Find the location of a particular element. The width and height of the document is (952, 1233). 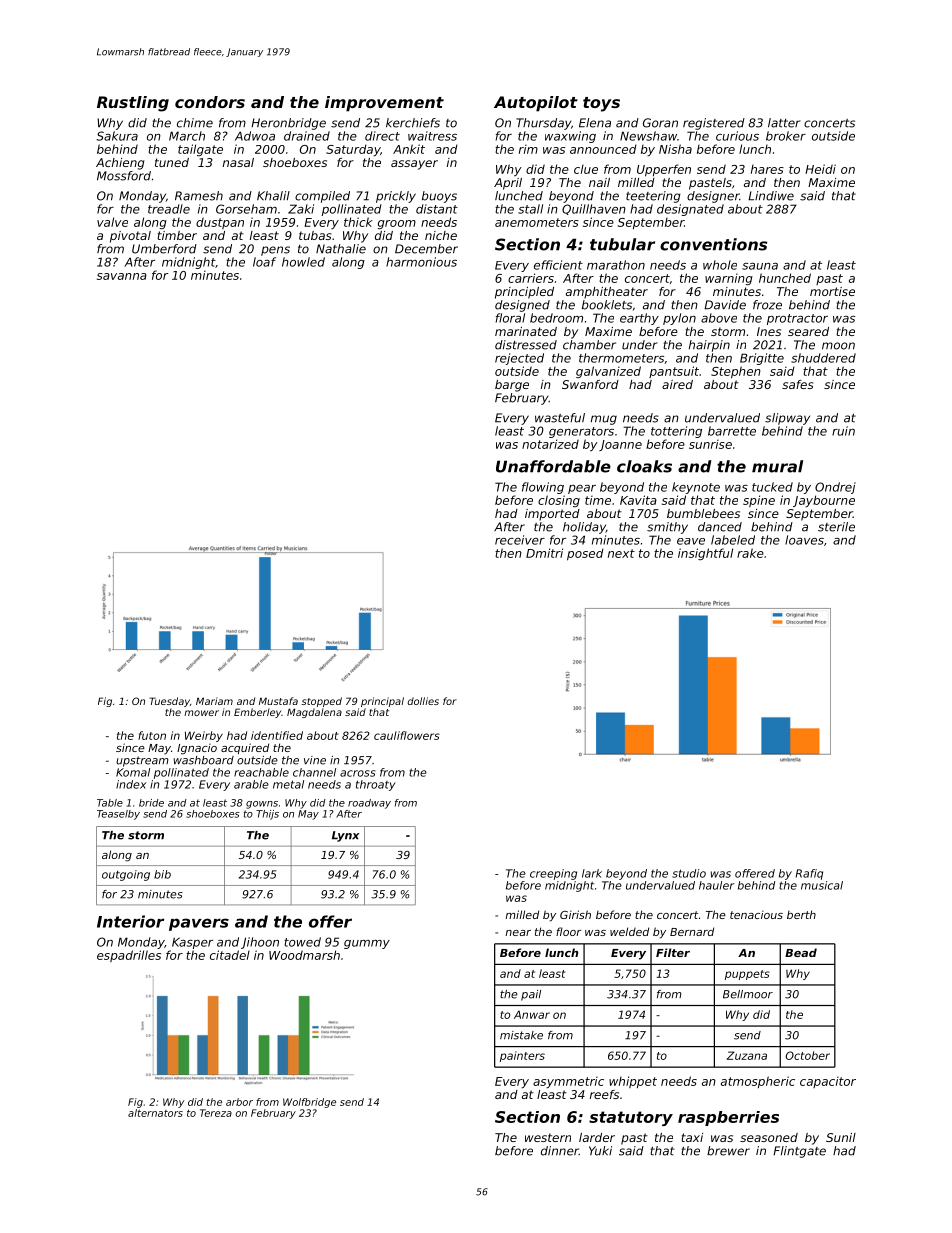

atmospheric is located at coordinates (758, 1082).
